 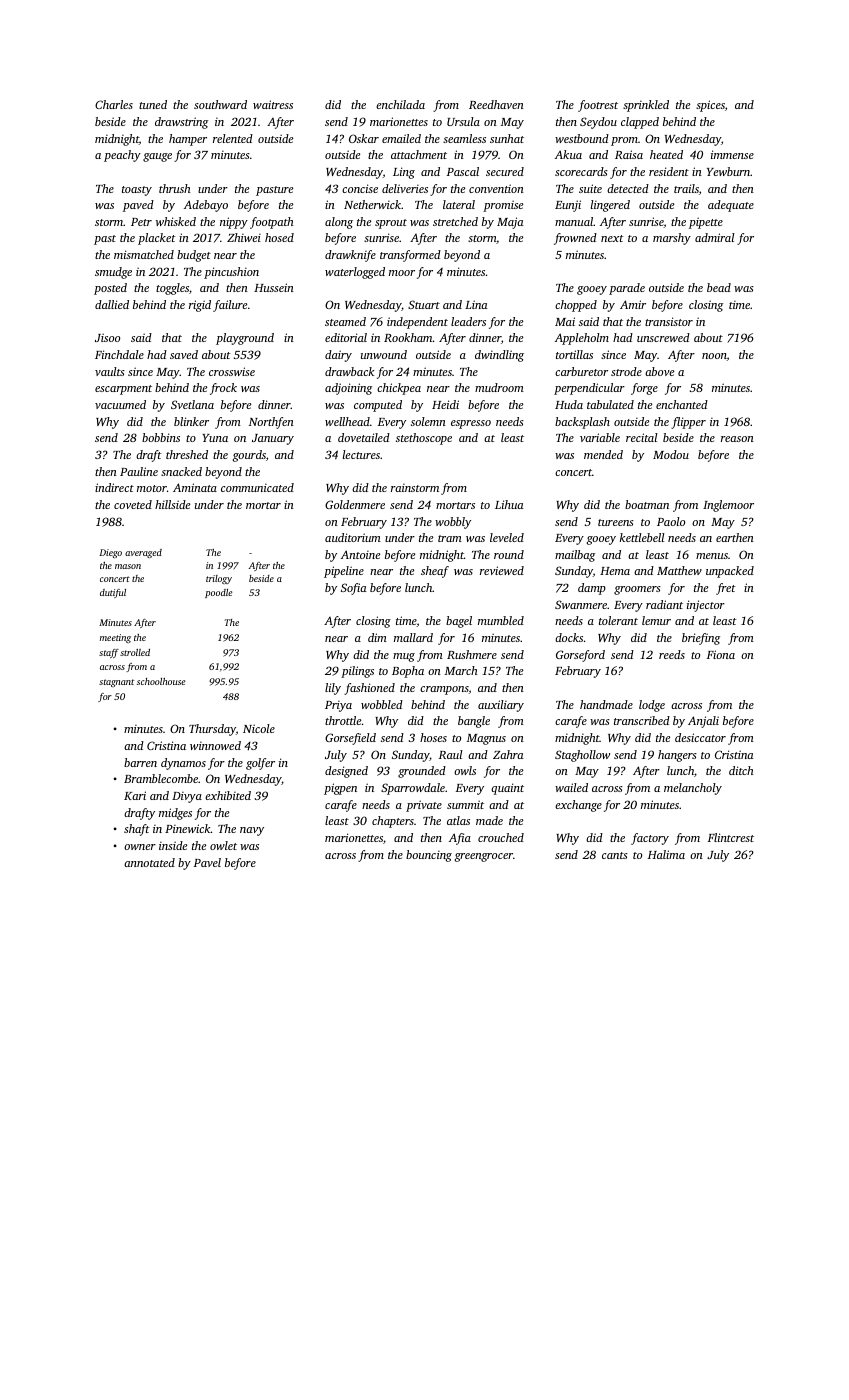 I want to click on throttle, so click(x=343, y=720).
